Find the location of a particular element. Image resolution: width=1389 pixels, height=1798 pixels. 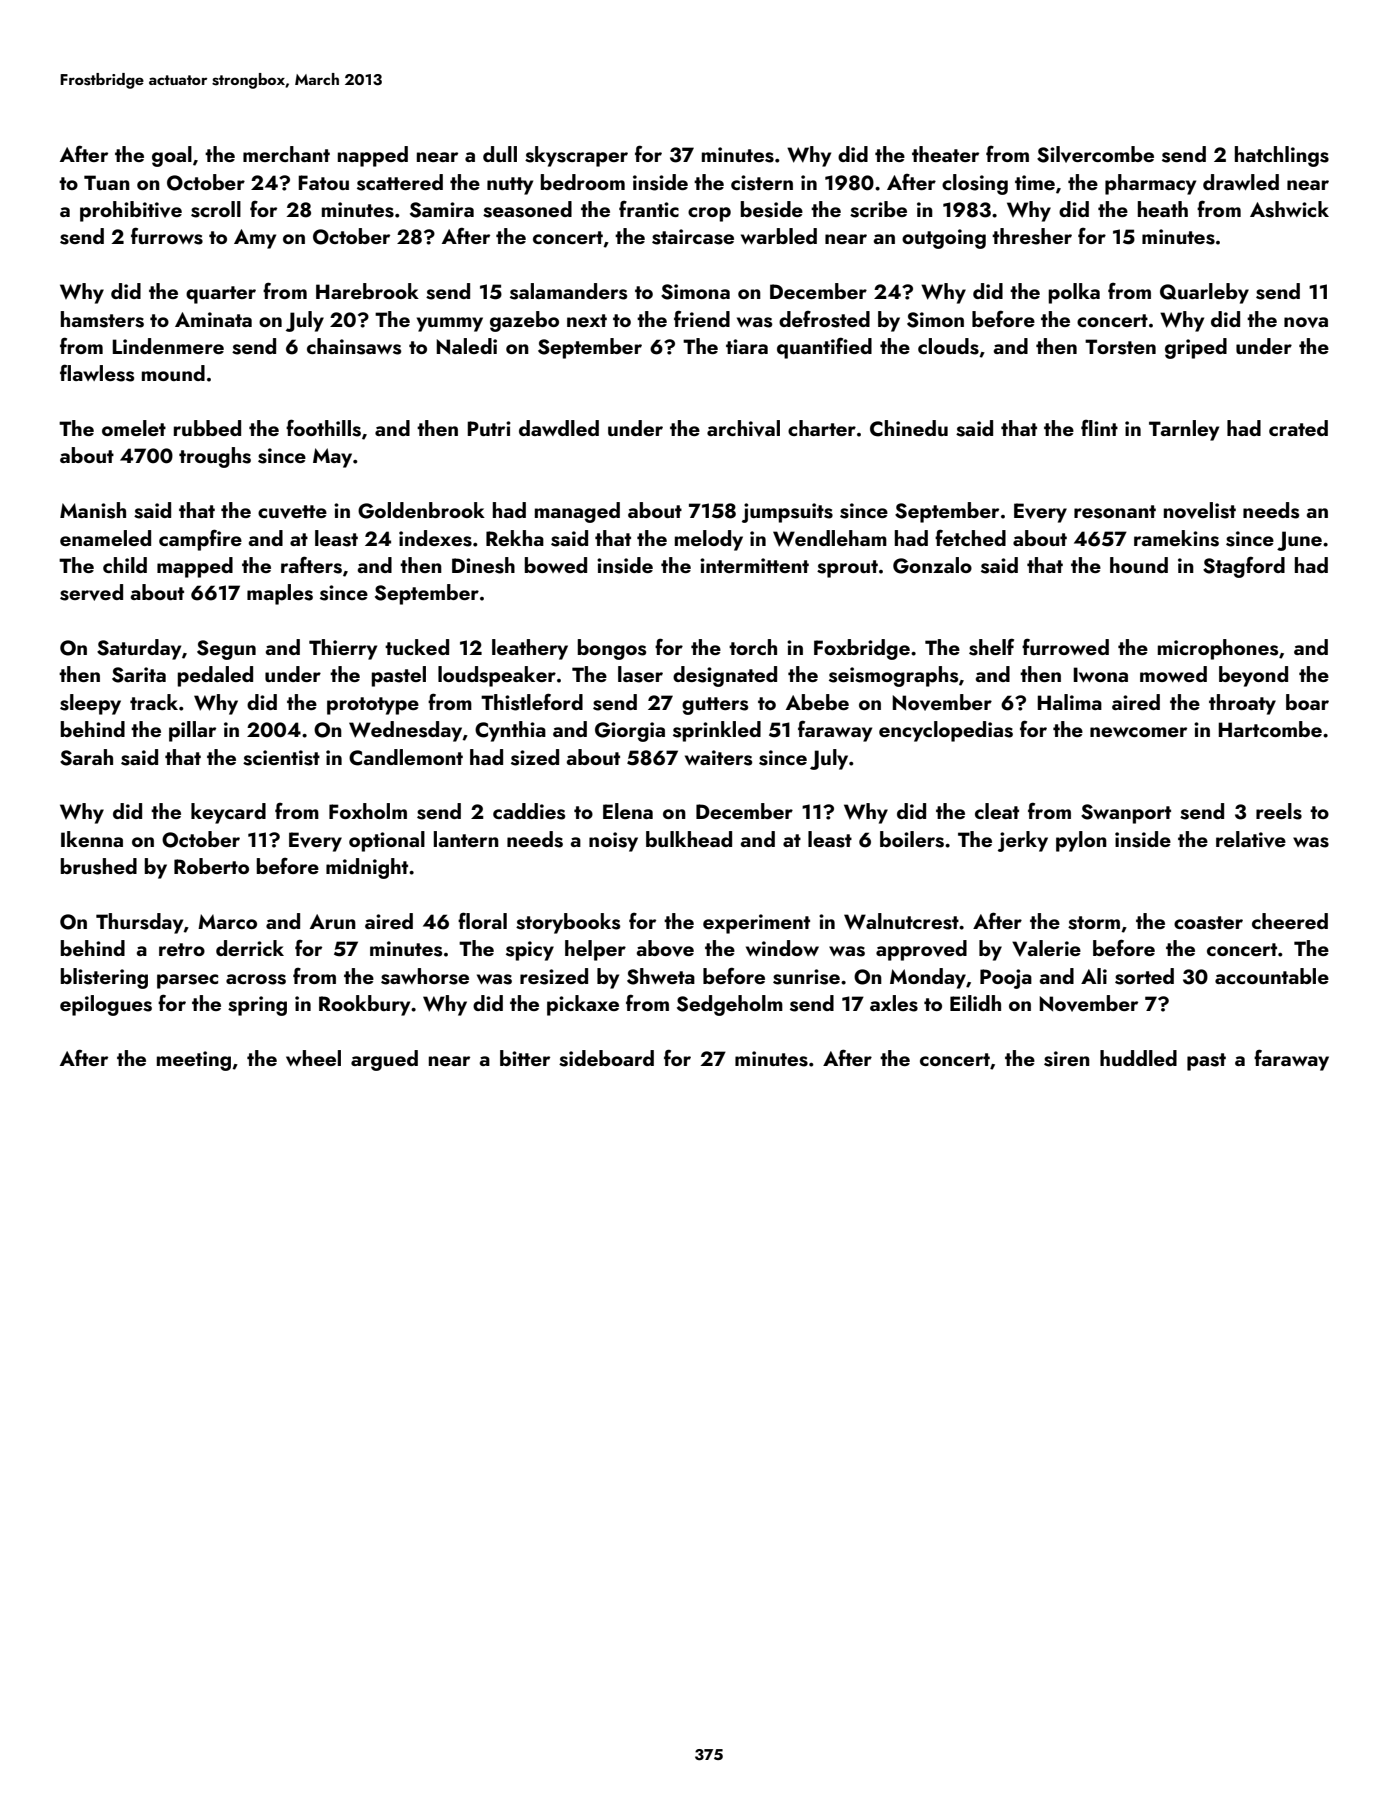

merchant is located at coordinates (286, 154).
